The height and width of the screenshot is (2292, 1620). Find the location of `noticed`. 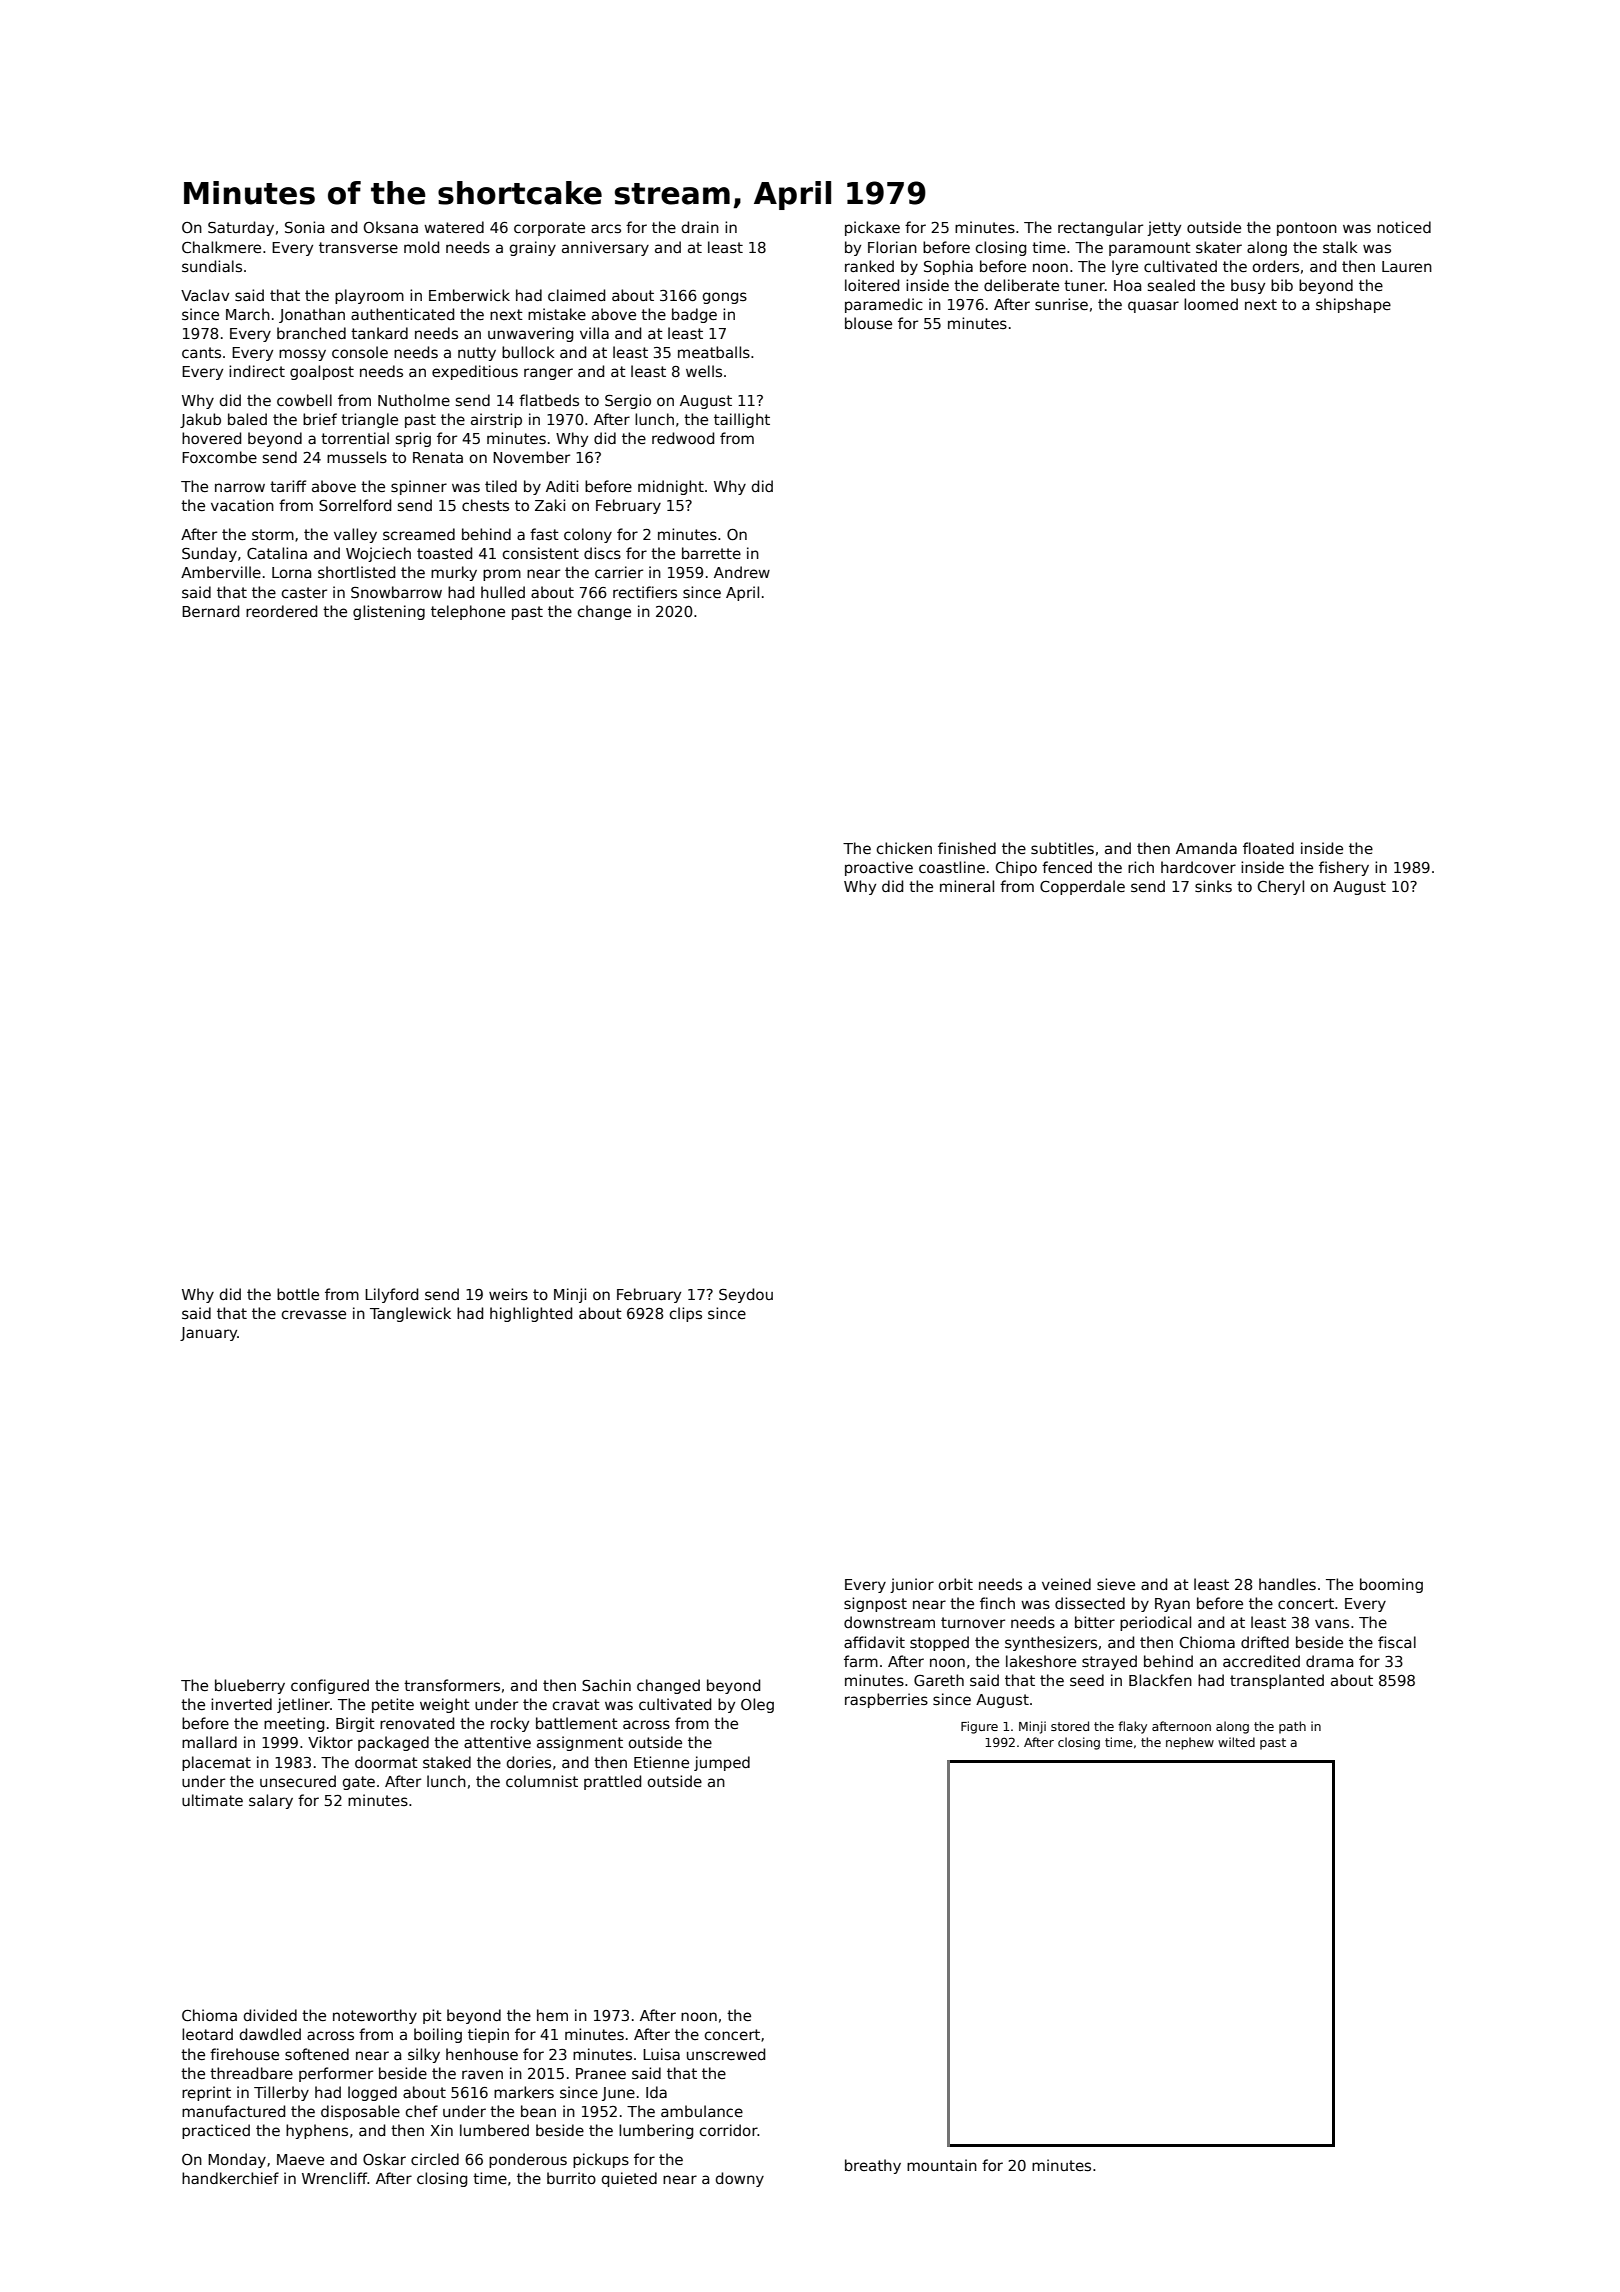

noticed is located at coordinates (1404, 227).
